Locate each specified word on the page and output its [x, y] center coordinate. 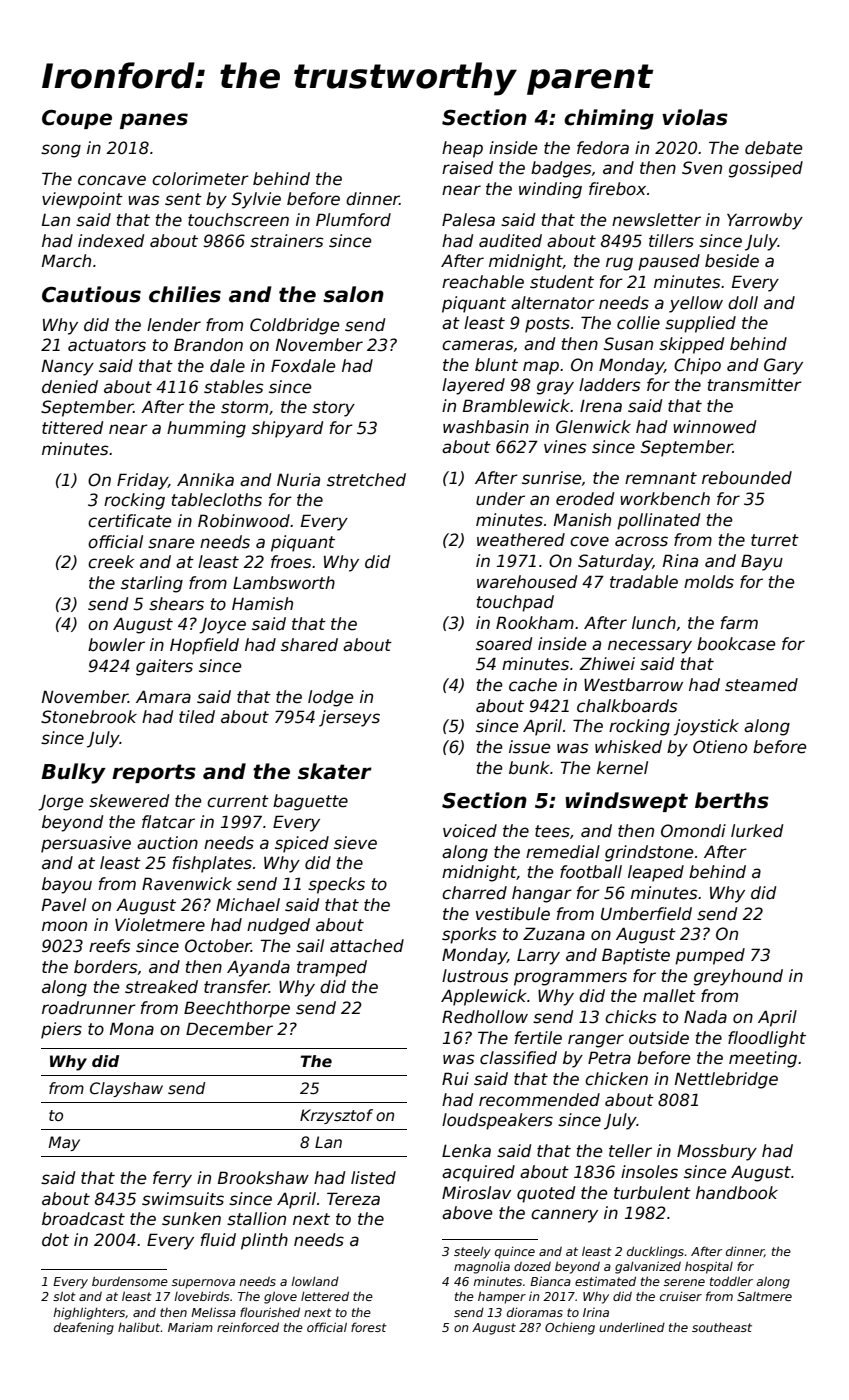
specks [336, 885]
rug [619, 264]
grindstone [649, 853]
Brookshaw [263, 1178]
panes [154, 121]
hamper [502, 1297]
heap [462, 149]
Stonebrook [89, 717]
